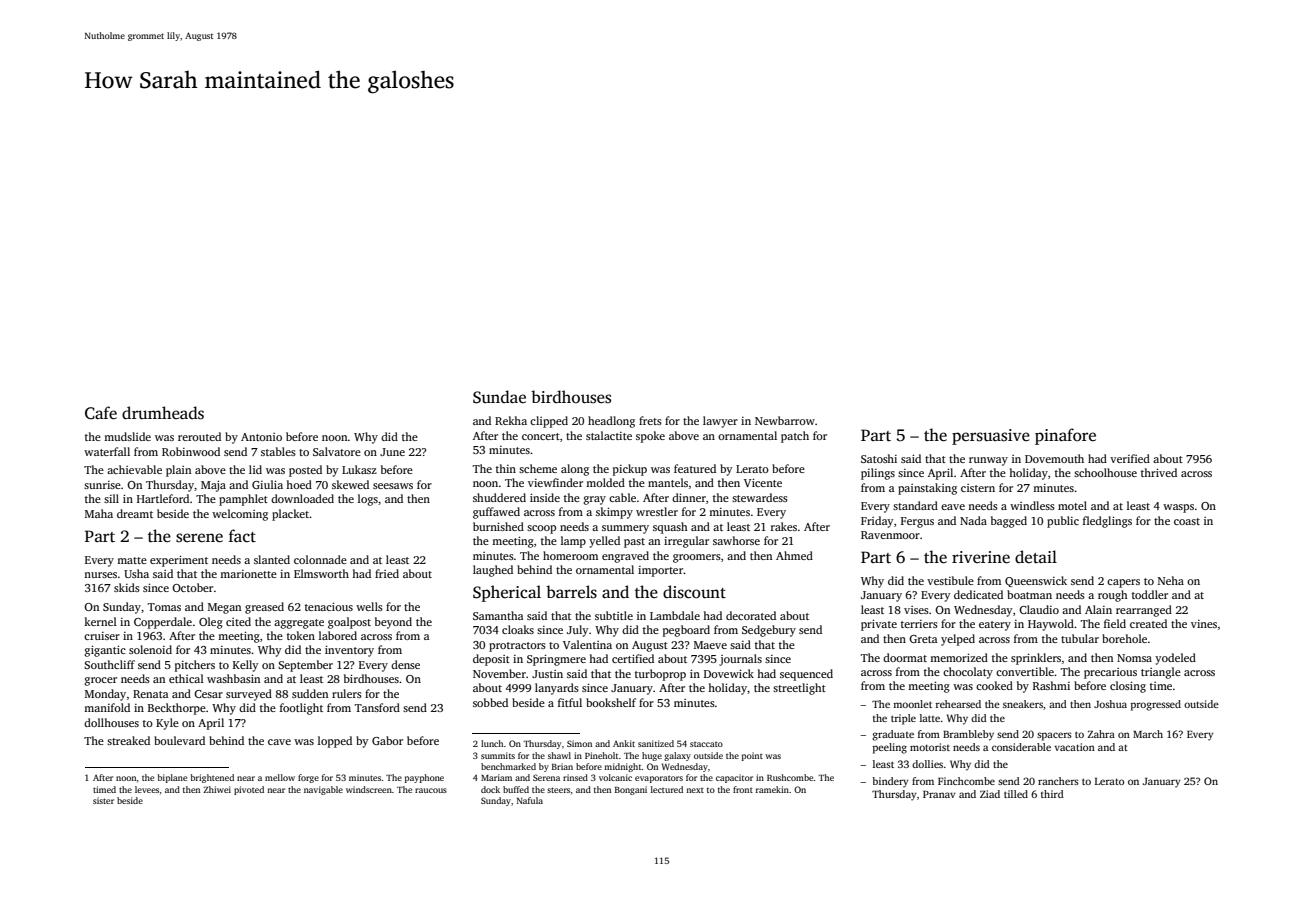 Image resolution: width=1308 pixels, height=924 pixels. Describe the element at coordinates (498, 526) in the image. I see `burnished` at that location.
